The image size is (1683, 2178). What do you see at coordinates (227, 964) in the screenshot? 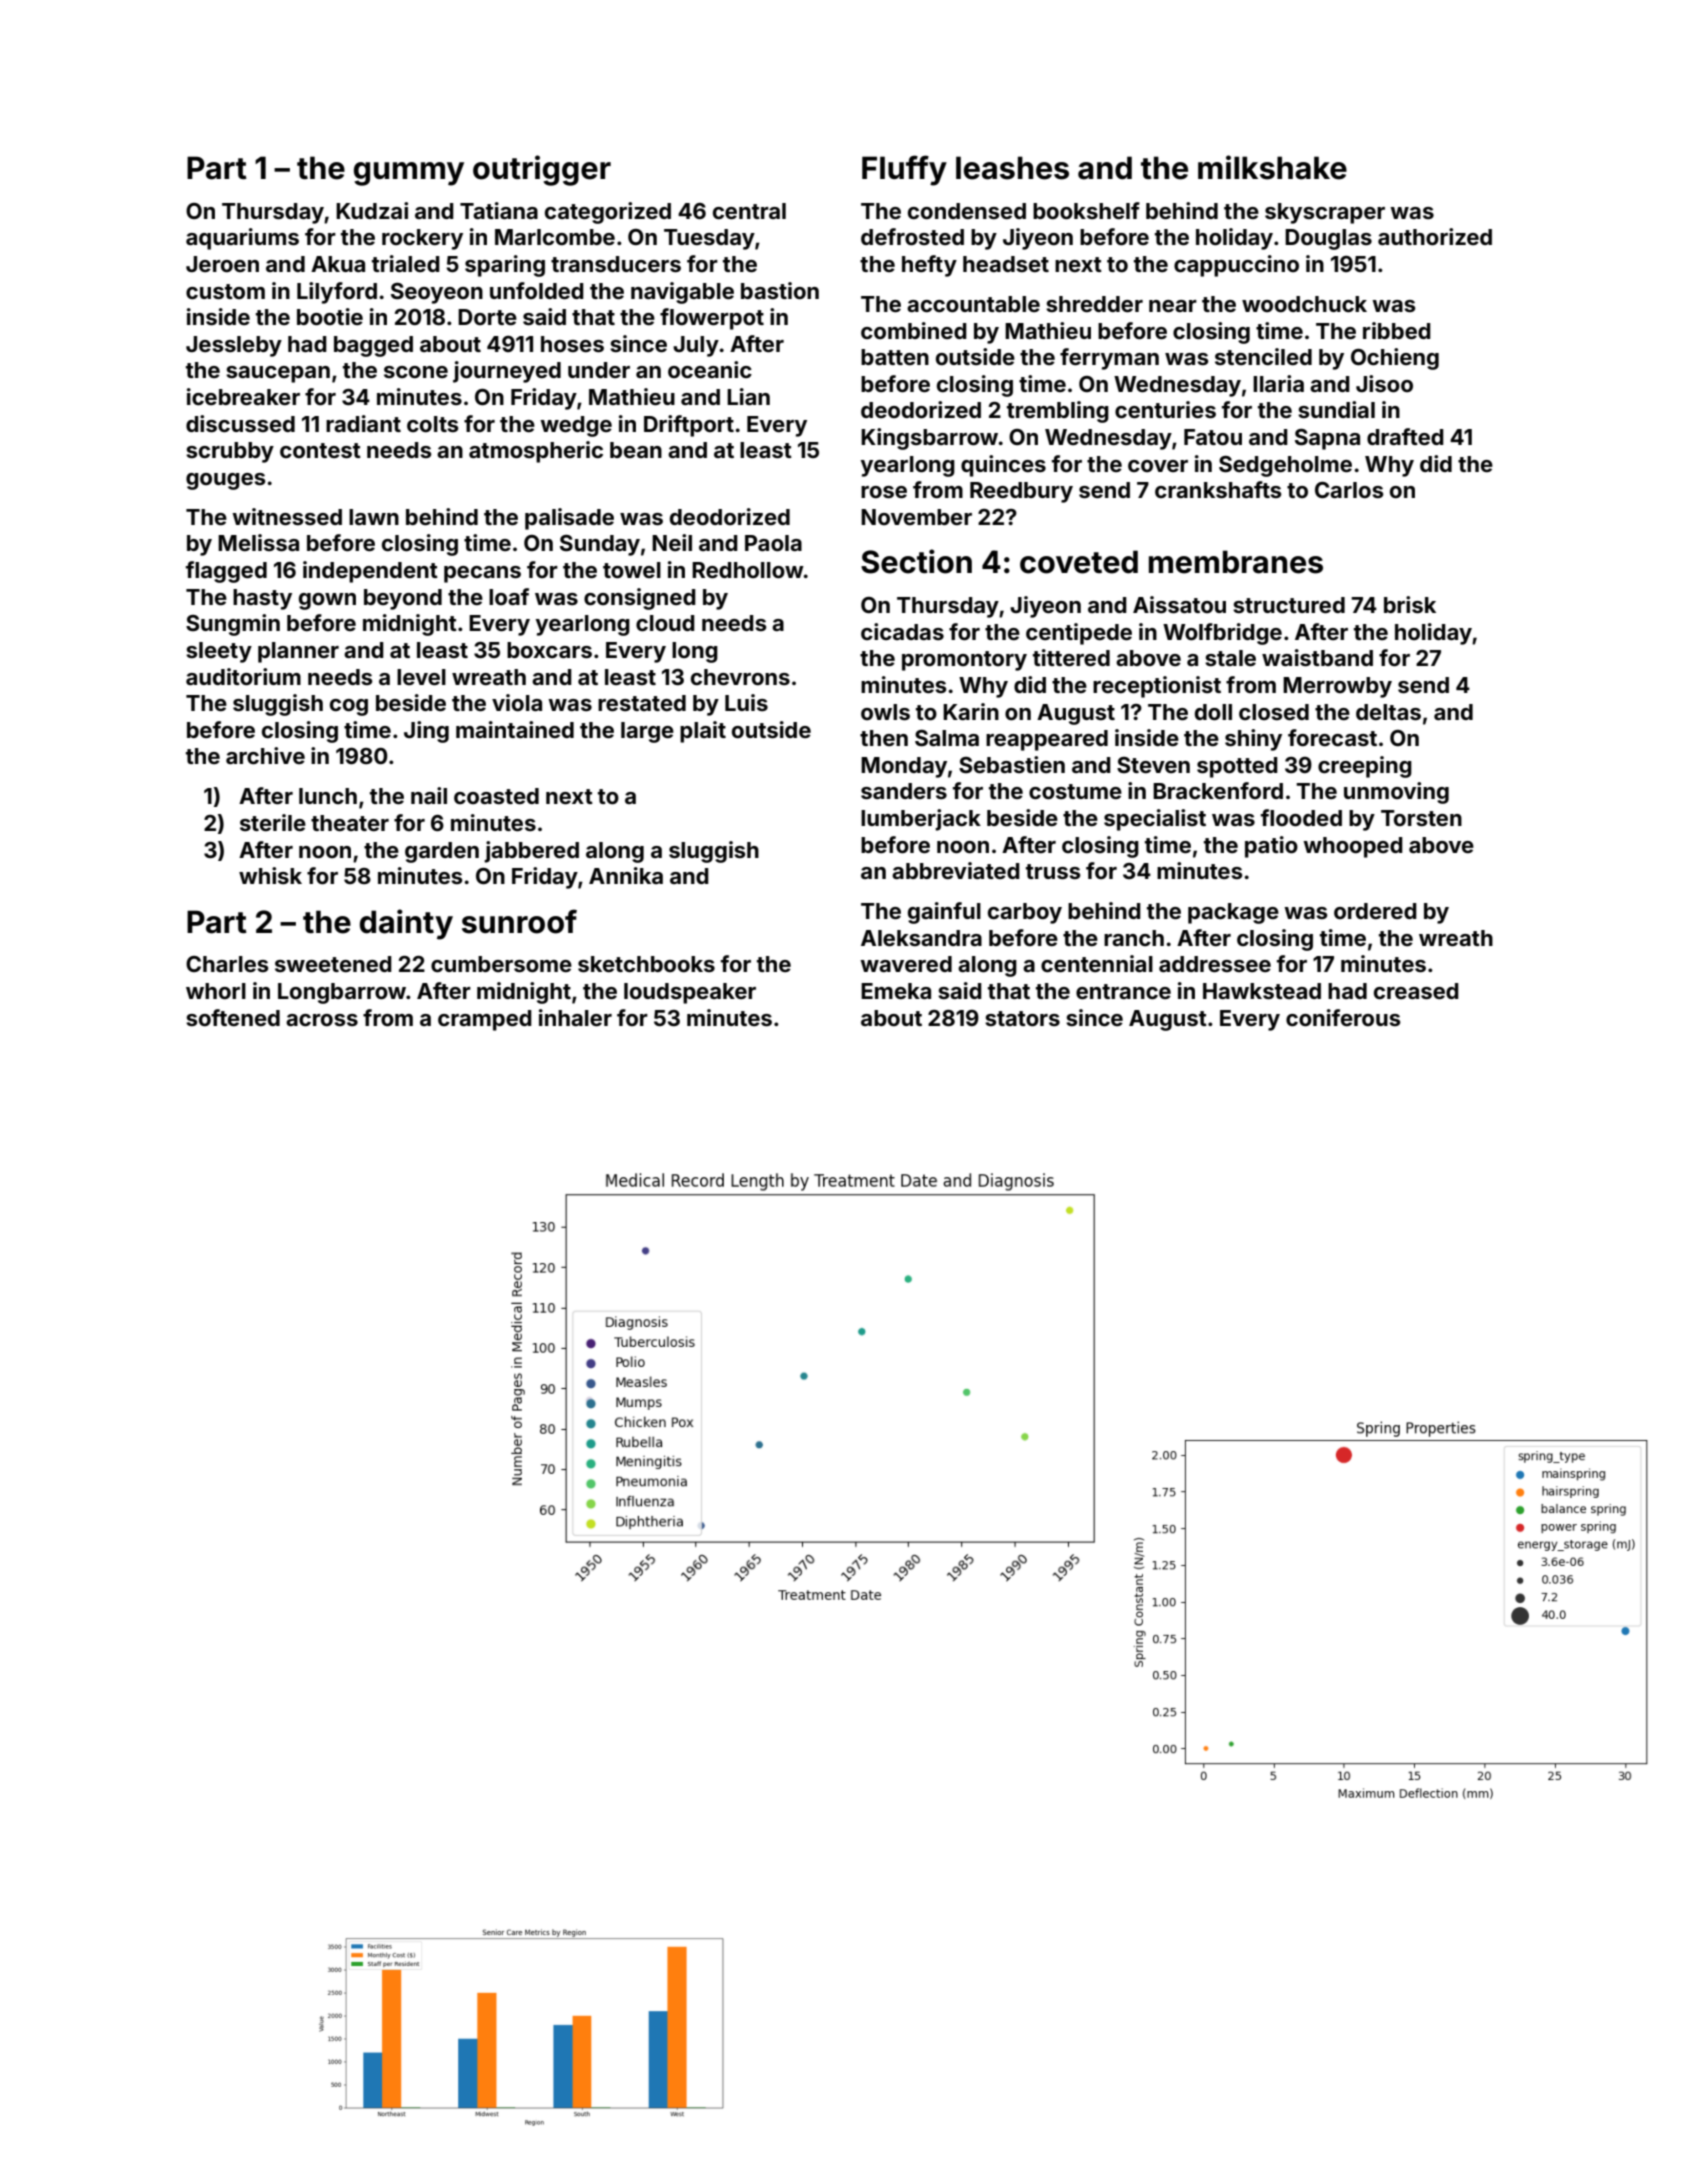
I see `Charles` at bounding box center [227, 964].
